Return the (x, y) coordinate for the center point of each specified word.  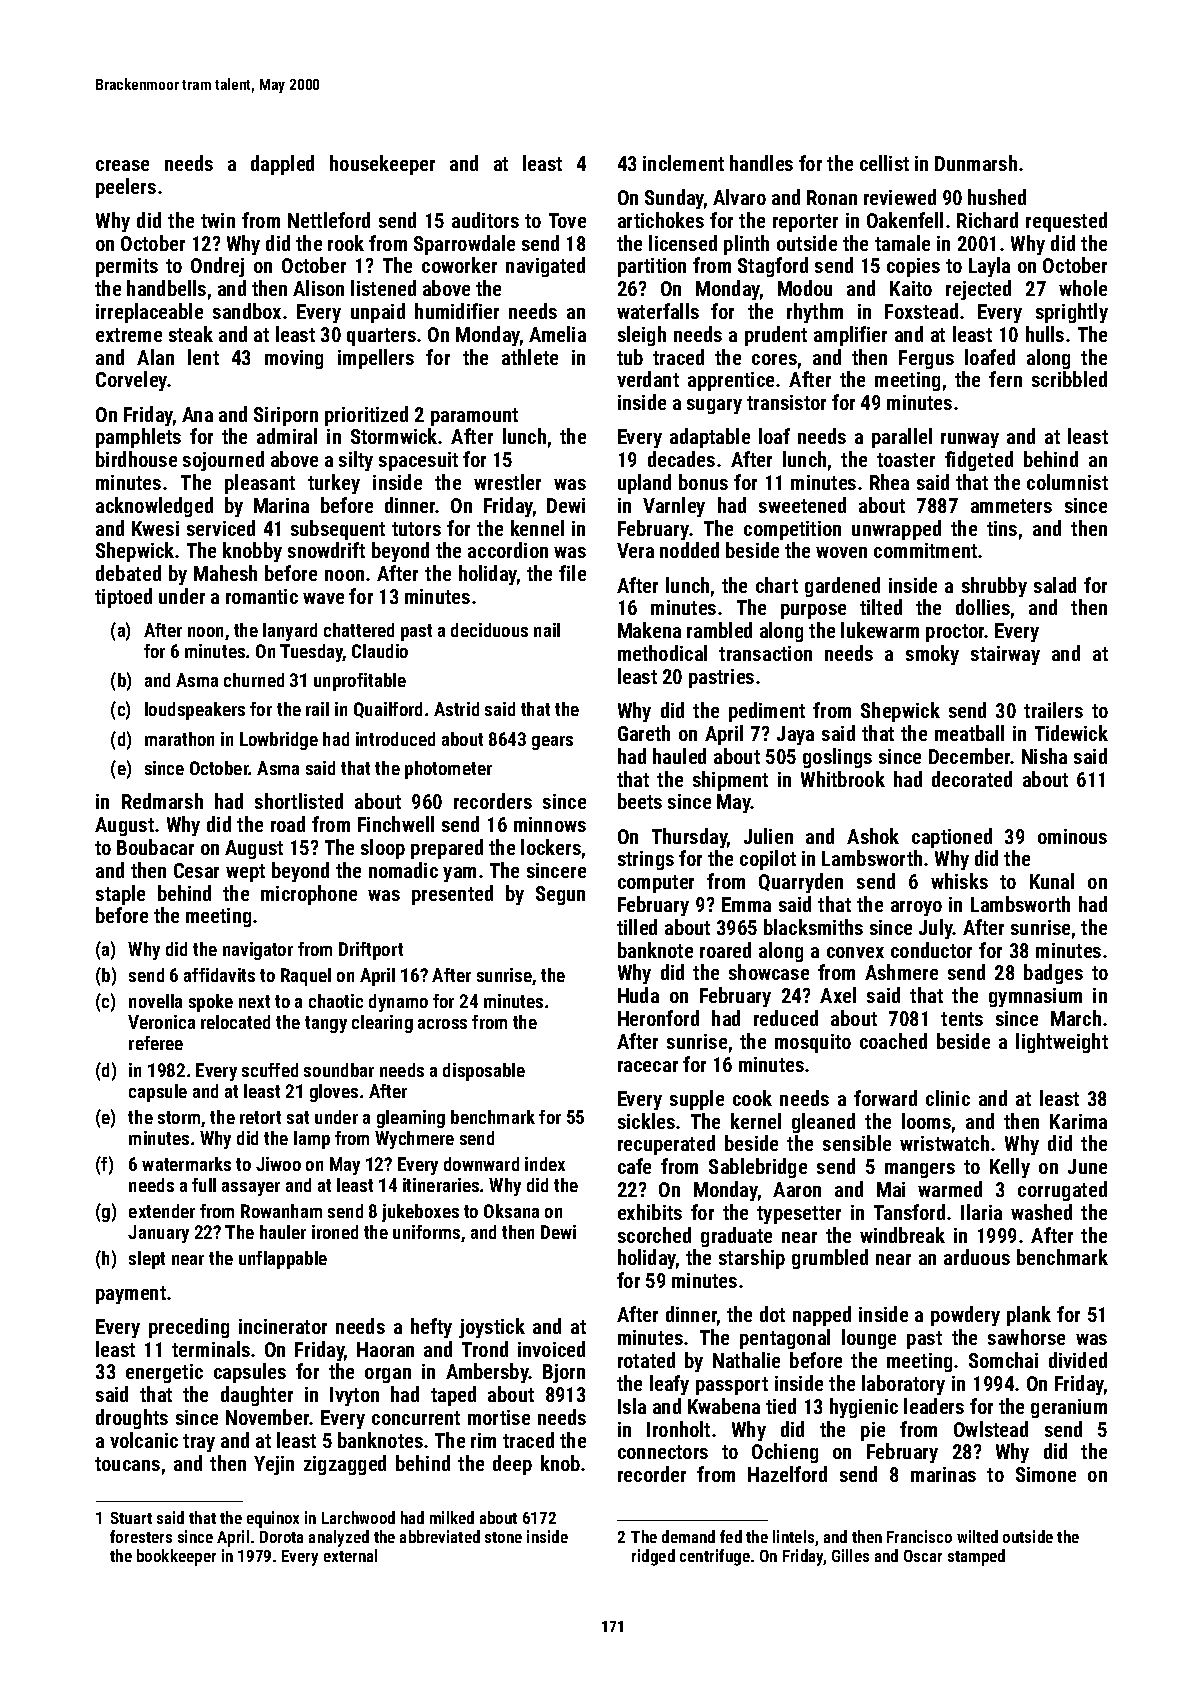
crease (122, 165)
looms (926, 1121)
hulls (1045, 334)
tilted (881, 607)
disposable (484, 1072)
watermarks (186, 1164)
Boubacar (155, 847)
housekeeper (382, 165)
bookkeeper (176, 1557)
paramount (474, 417)
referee (156, 1043)
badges (1053, 974)
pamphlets (138, 438)
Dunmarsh (976, 163)
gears (552, 743)
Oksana (511, 1211)
